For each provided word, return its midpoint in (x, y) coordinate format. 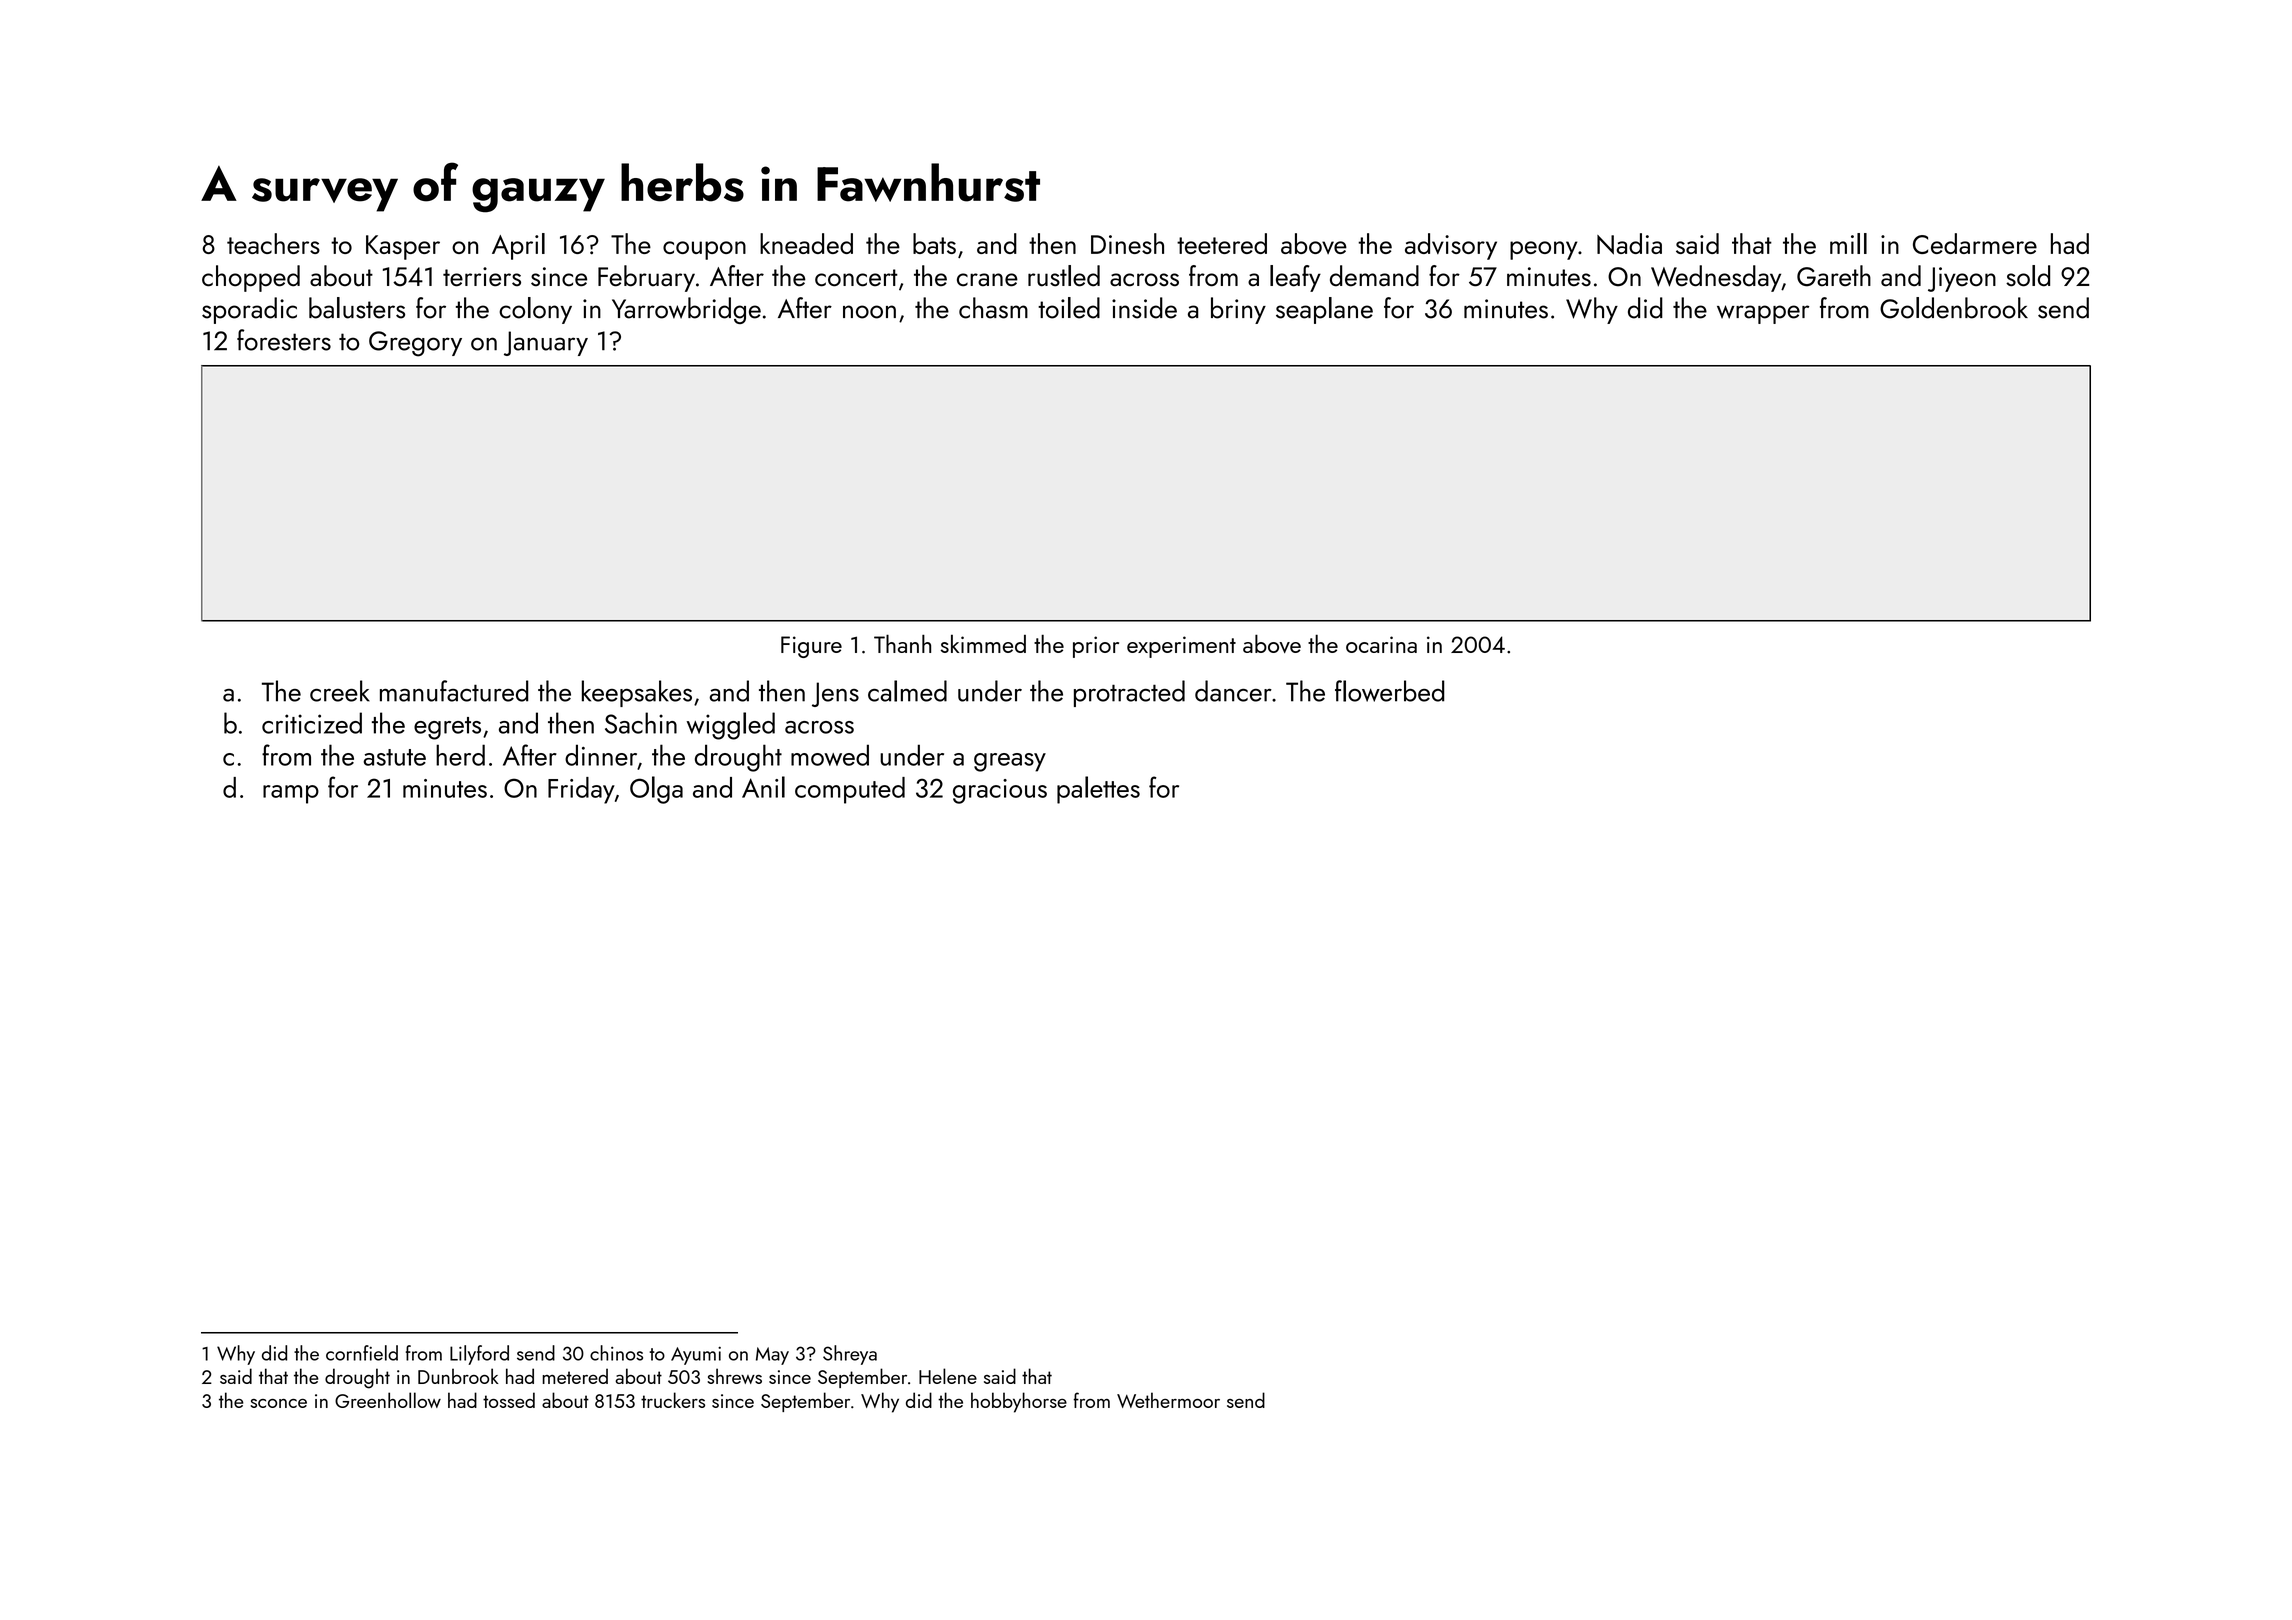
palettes (1098, 790)
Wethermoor (1168, 1400)
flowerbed (1389, 691)
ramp (291, 794)
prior (1096, 647)
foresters (284, 340)
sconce (278, 1403)
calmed (907, 691)
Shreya (850, 1355)
